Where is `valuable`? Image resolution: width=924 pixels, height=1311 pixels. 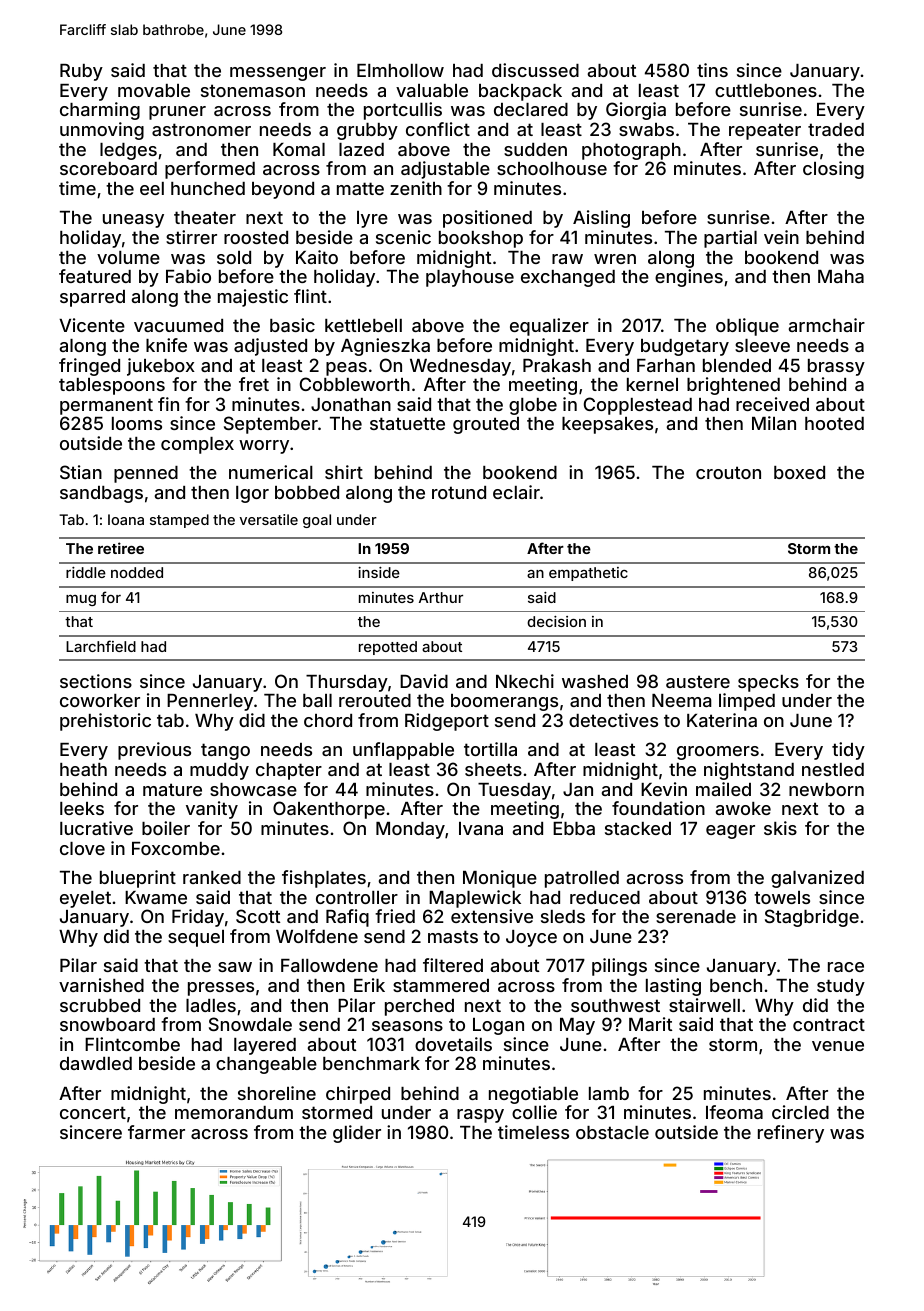 valuable is located at coordinates (432, 90).
